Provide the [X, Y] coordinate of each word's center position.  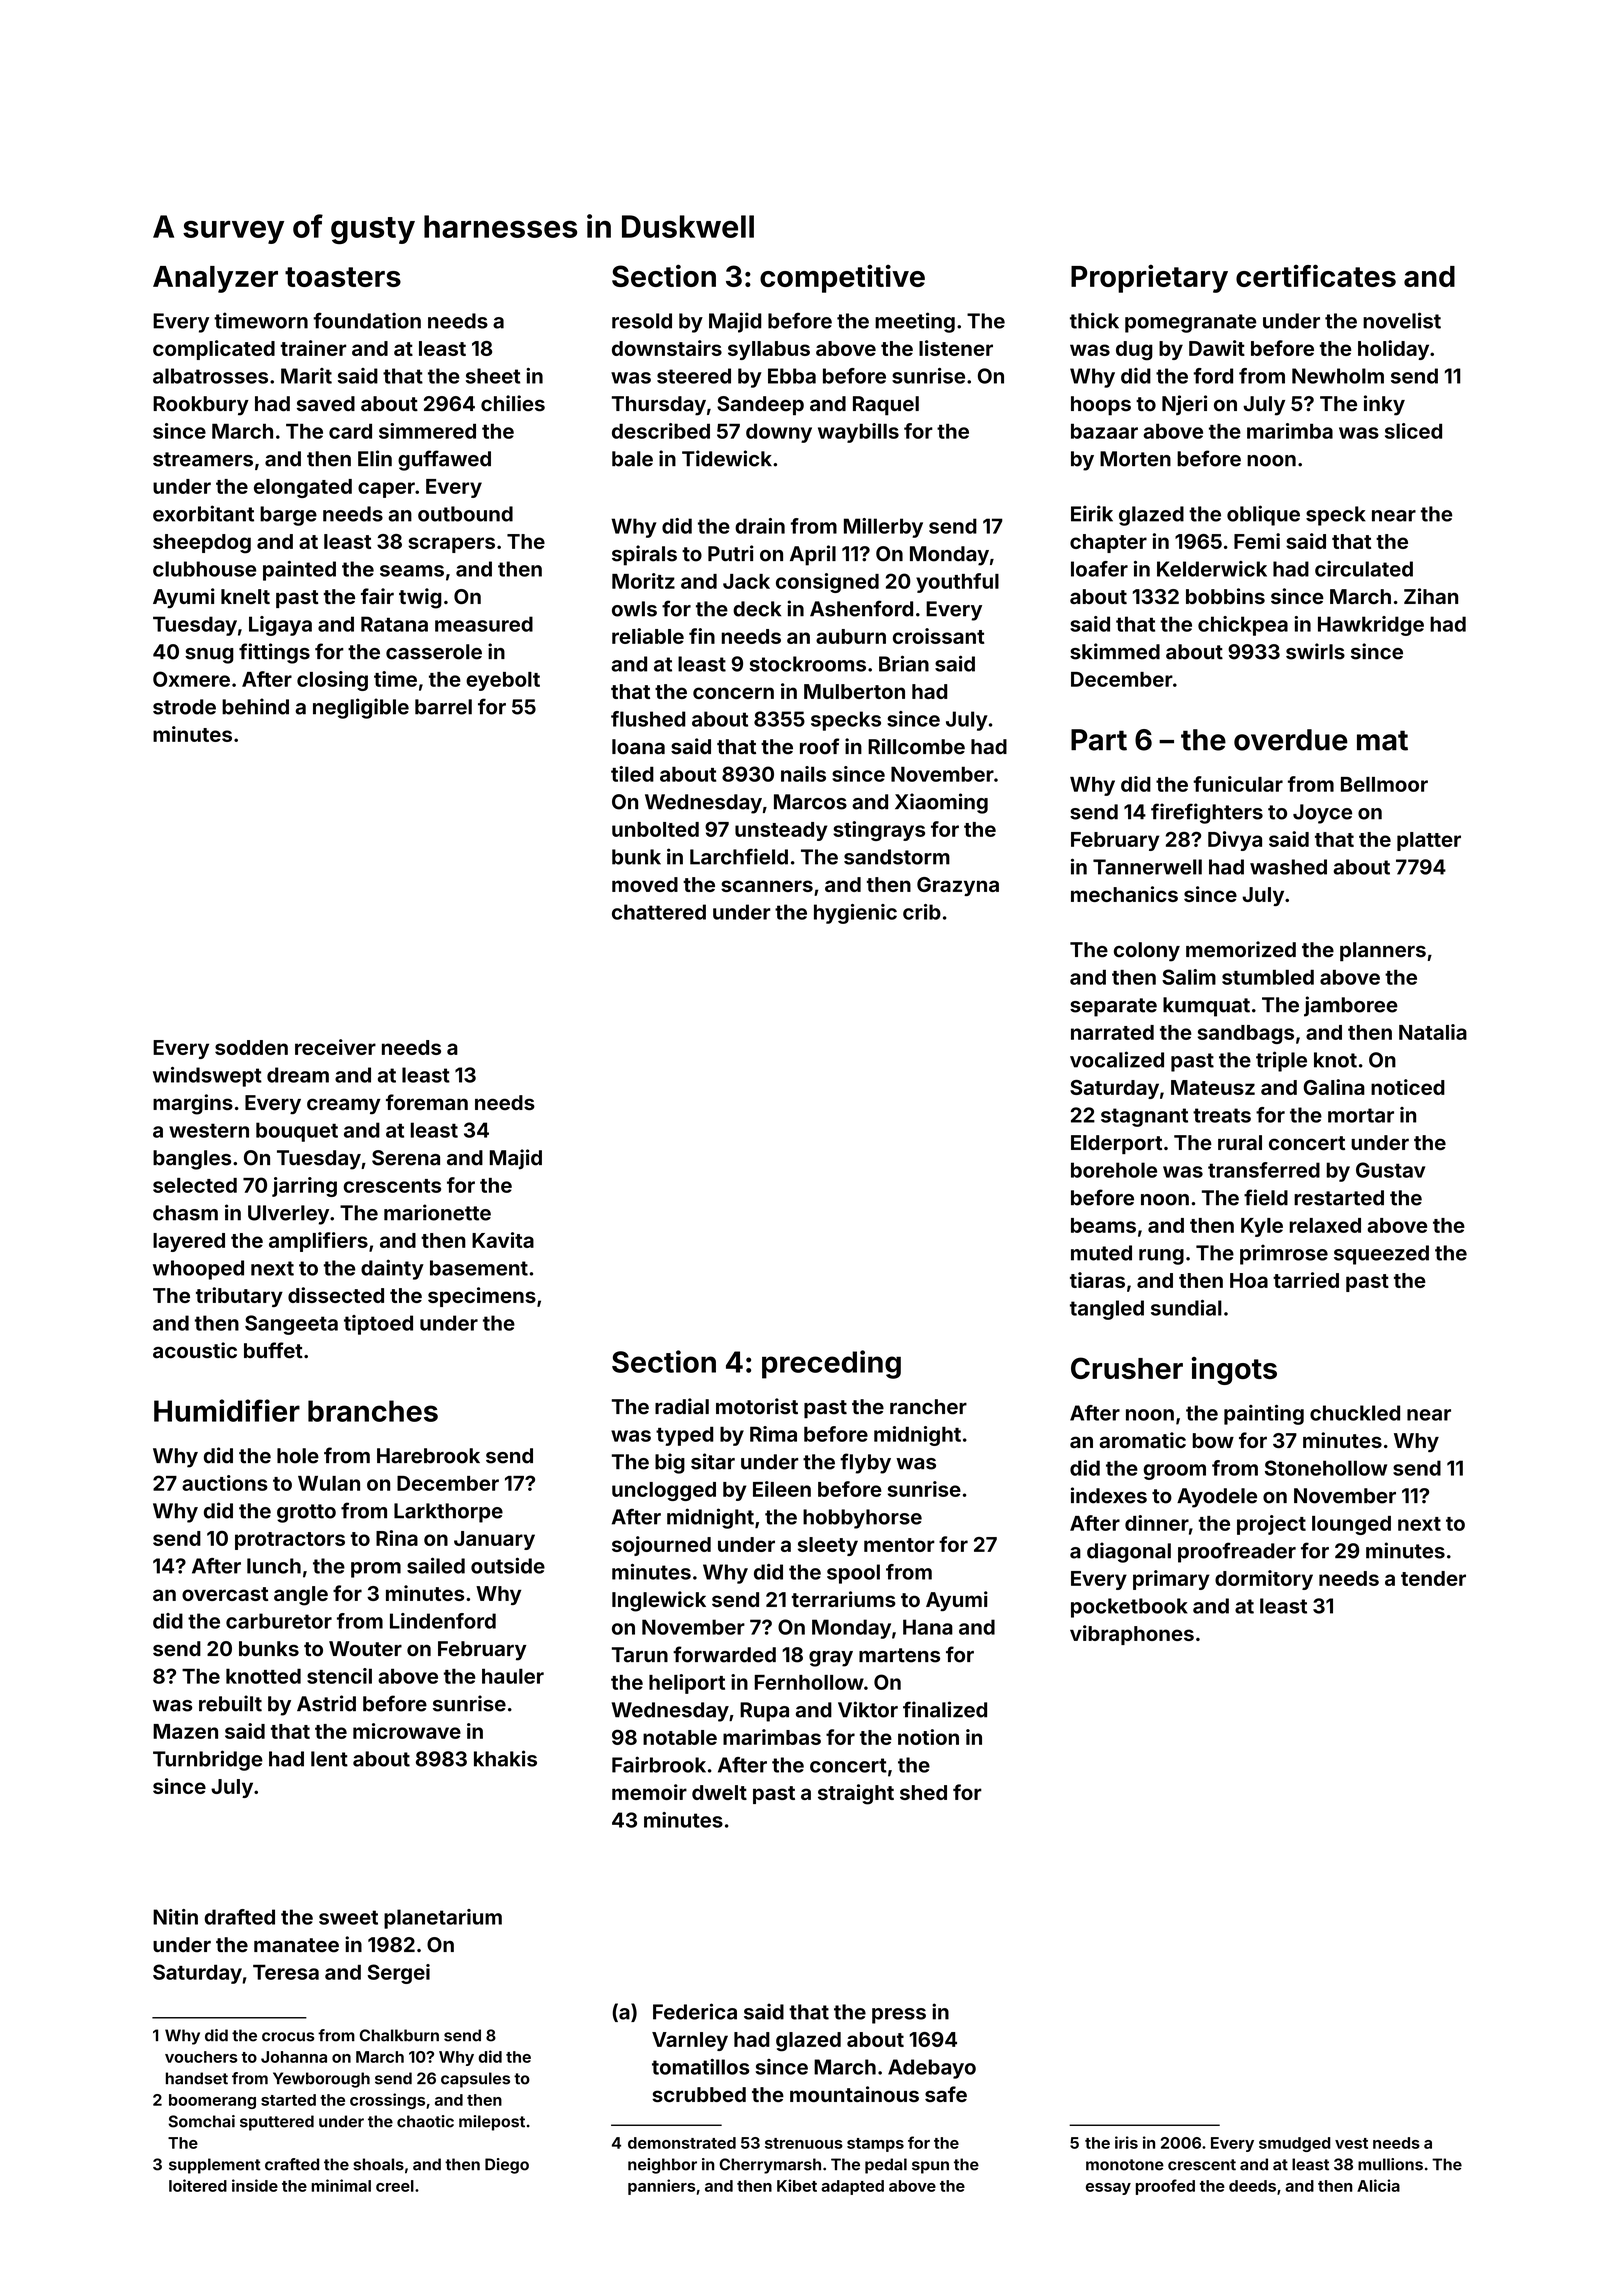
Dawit [1217, 348]
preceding [831, 1364]
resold [642, 321]
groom [1174, 1472]
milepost [492, 2123]
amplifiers [318, 1242]
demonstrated [682, 2143]
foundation [367, 320]
